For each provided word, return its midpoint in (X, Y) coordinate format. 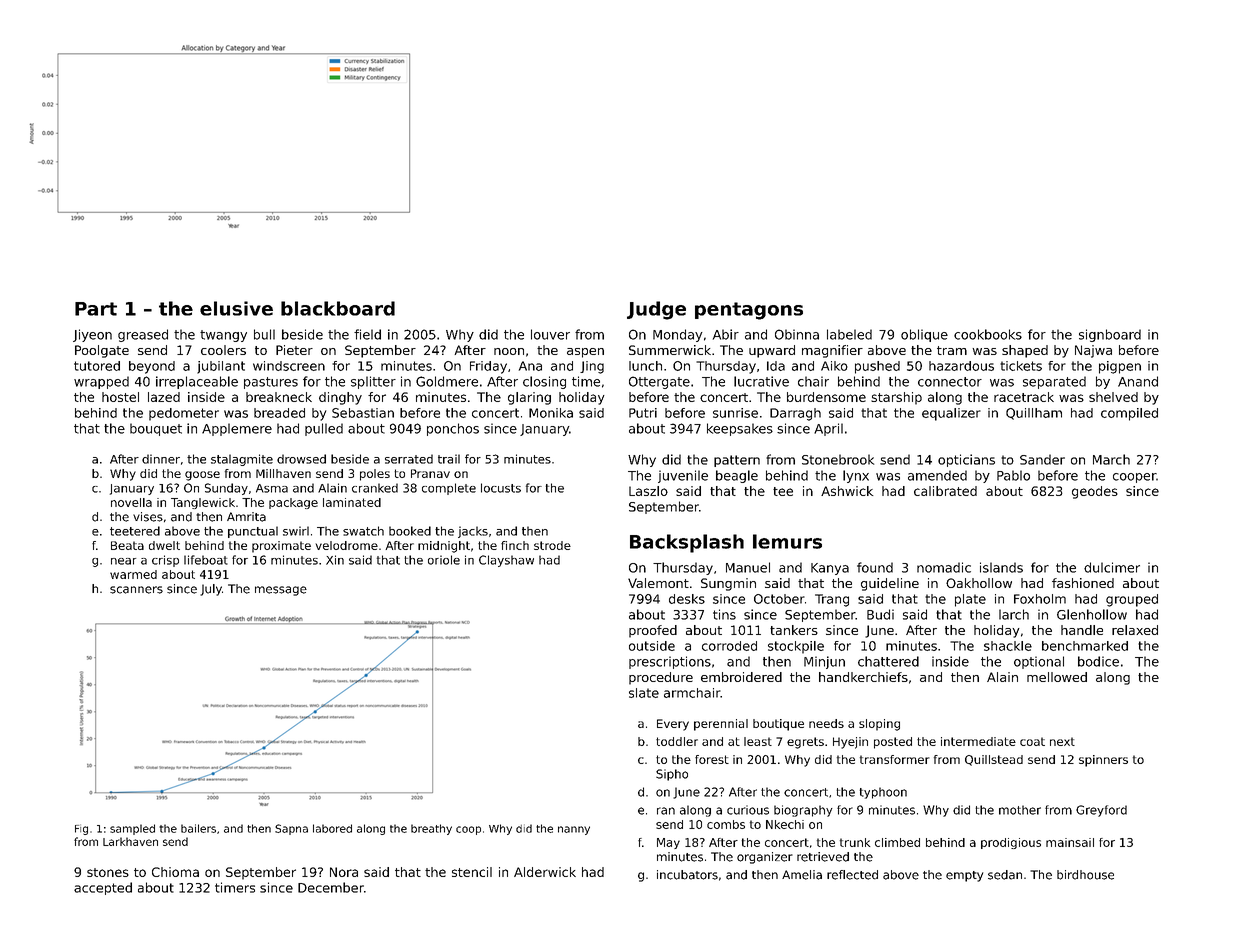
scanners (136, 590)
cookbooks (988, 334)
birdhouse (1085, 875)
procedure (661, 678)
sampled (132, 829)
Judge (656, 310)
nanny (574, 830)
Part (96, 309)
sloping (879, 725)
